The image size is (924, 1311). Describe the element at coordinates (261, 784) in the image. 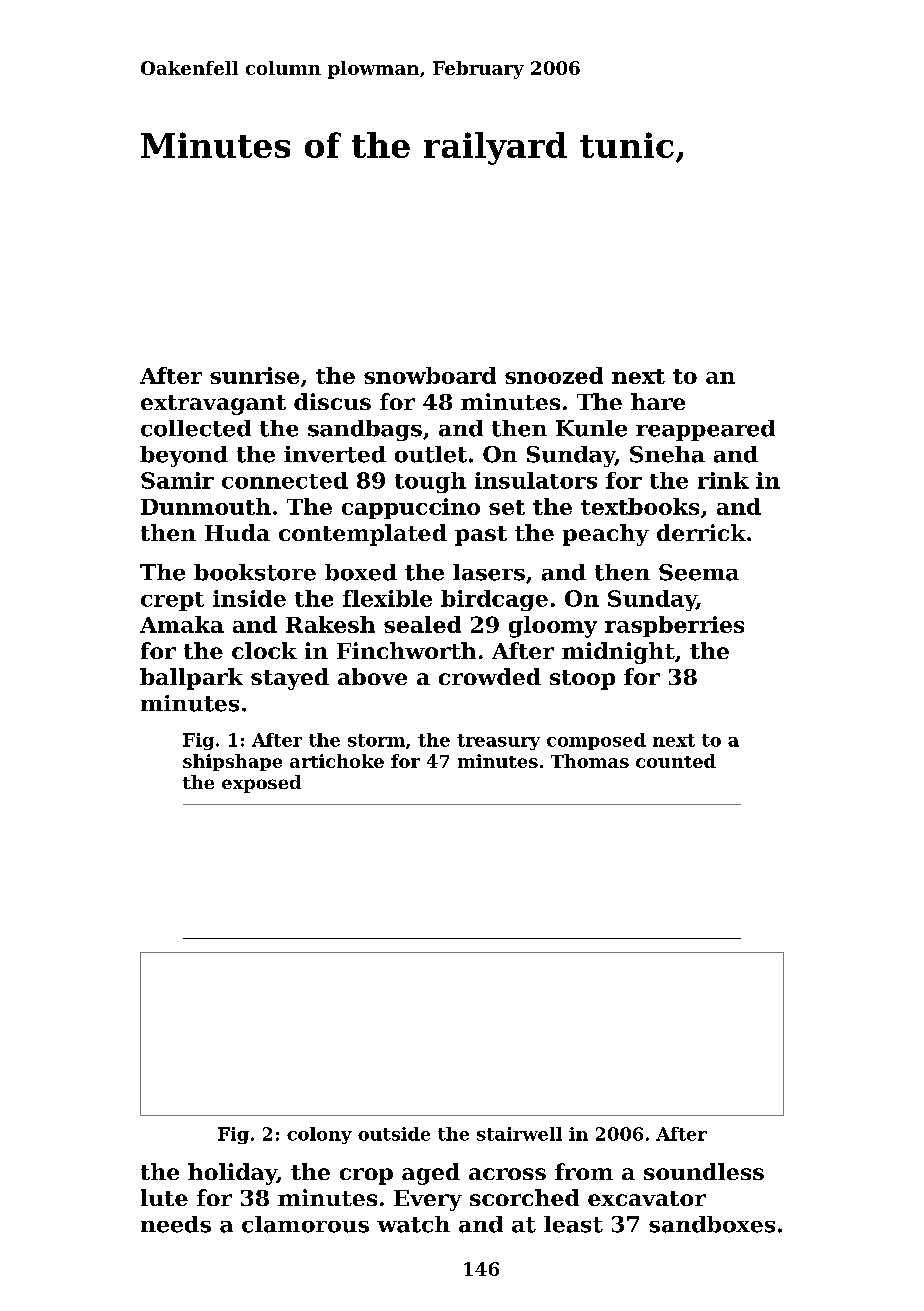

I see `exposed` at that location.
